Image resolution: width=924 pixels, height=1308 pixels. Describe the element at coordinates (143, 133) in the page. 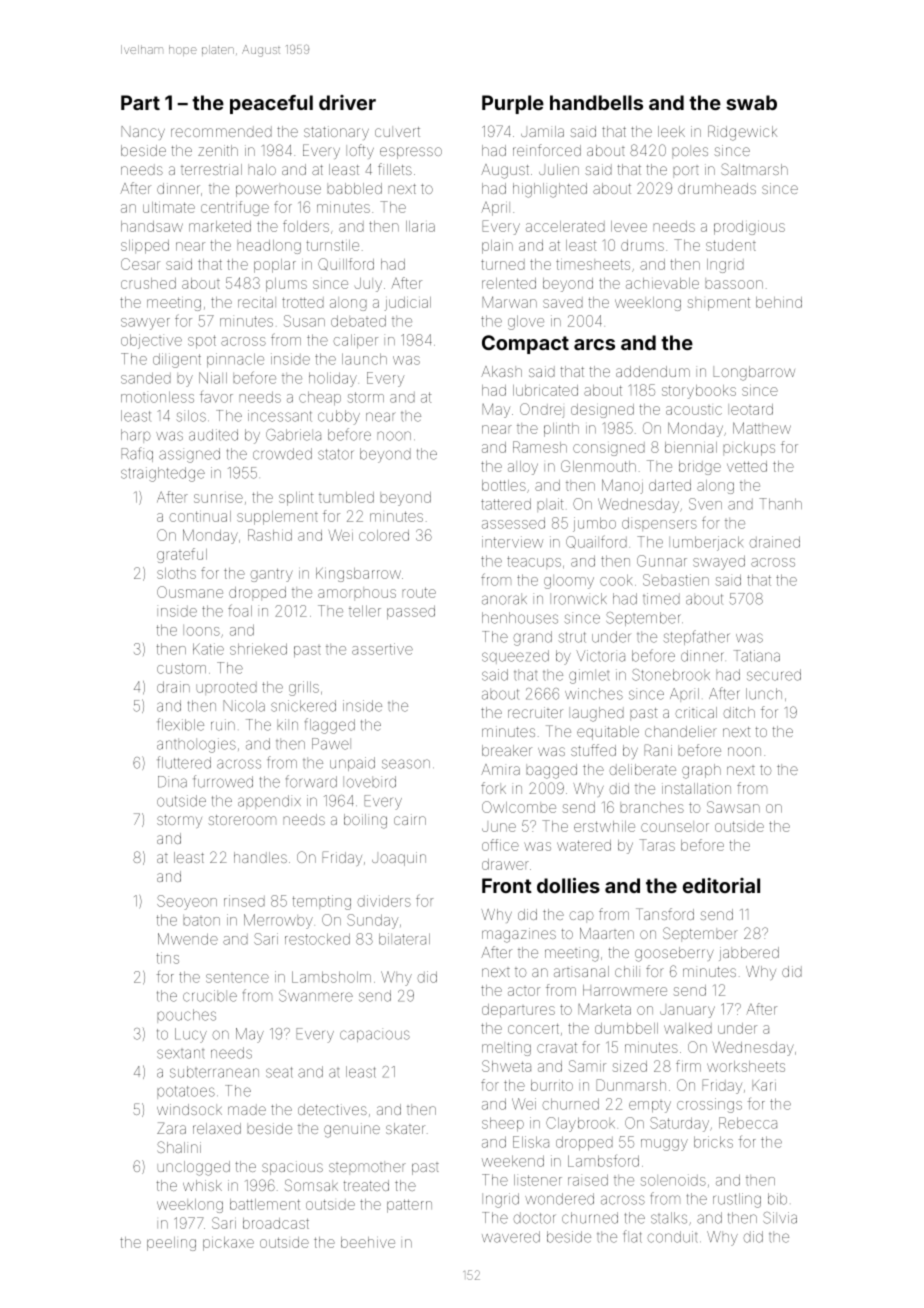

I see `Nancy` at that location.
